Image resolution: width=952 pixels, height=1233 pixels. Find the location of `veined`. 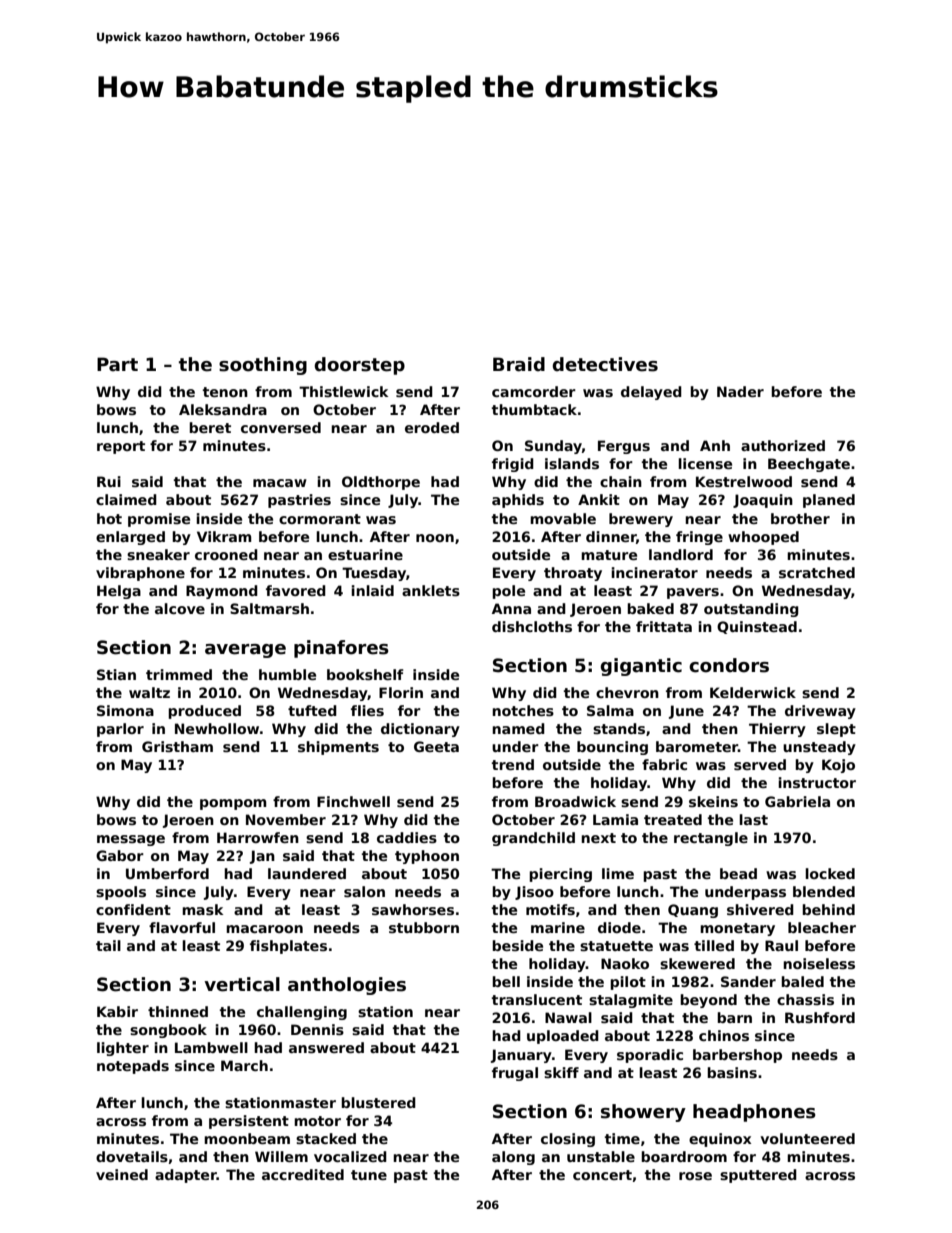

veined is located at coordinates (122, 1174).
